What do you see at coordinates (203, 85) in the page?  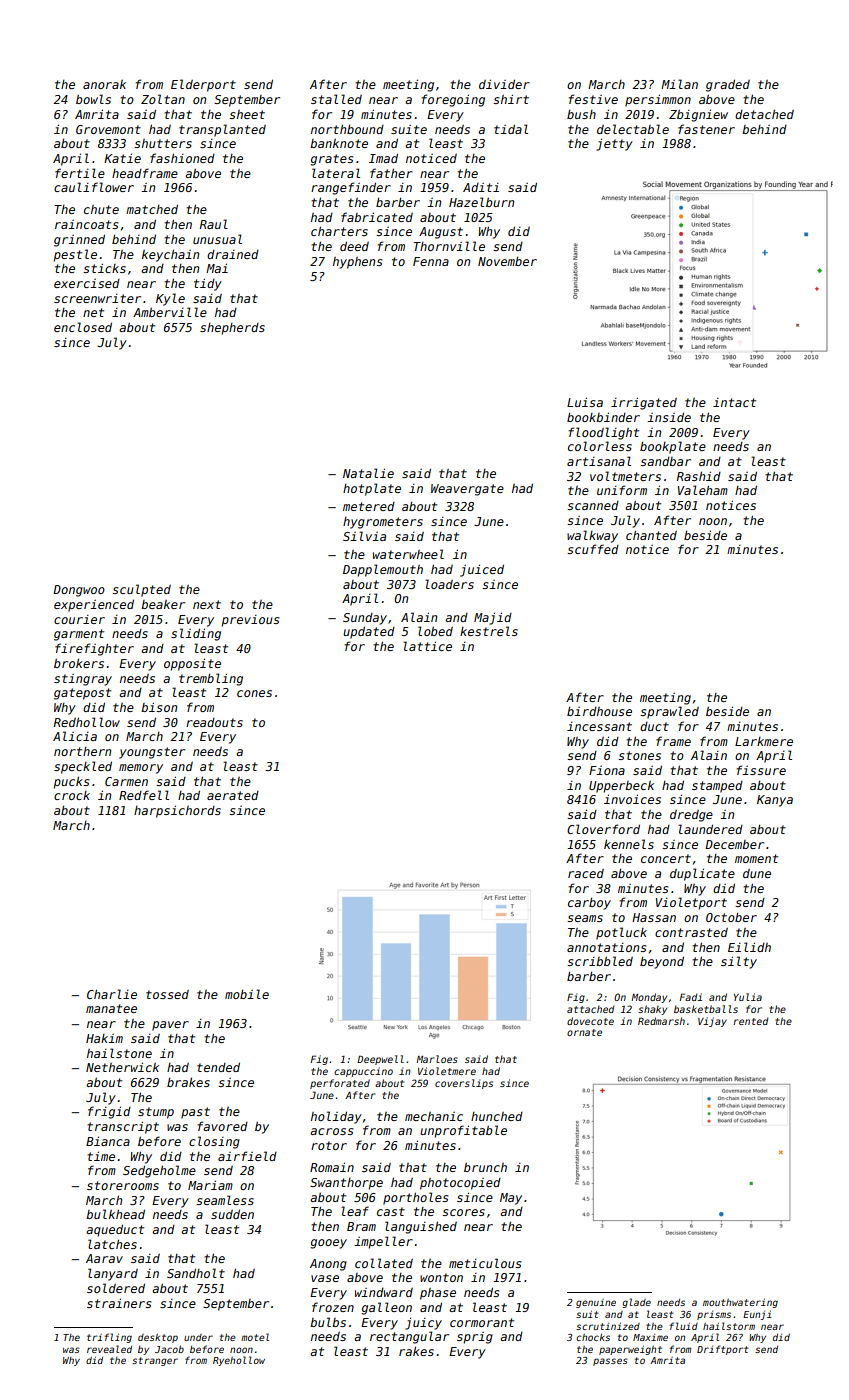 I see `Elderport` at bounding box center [203, 85].
